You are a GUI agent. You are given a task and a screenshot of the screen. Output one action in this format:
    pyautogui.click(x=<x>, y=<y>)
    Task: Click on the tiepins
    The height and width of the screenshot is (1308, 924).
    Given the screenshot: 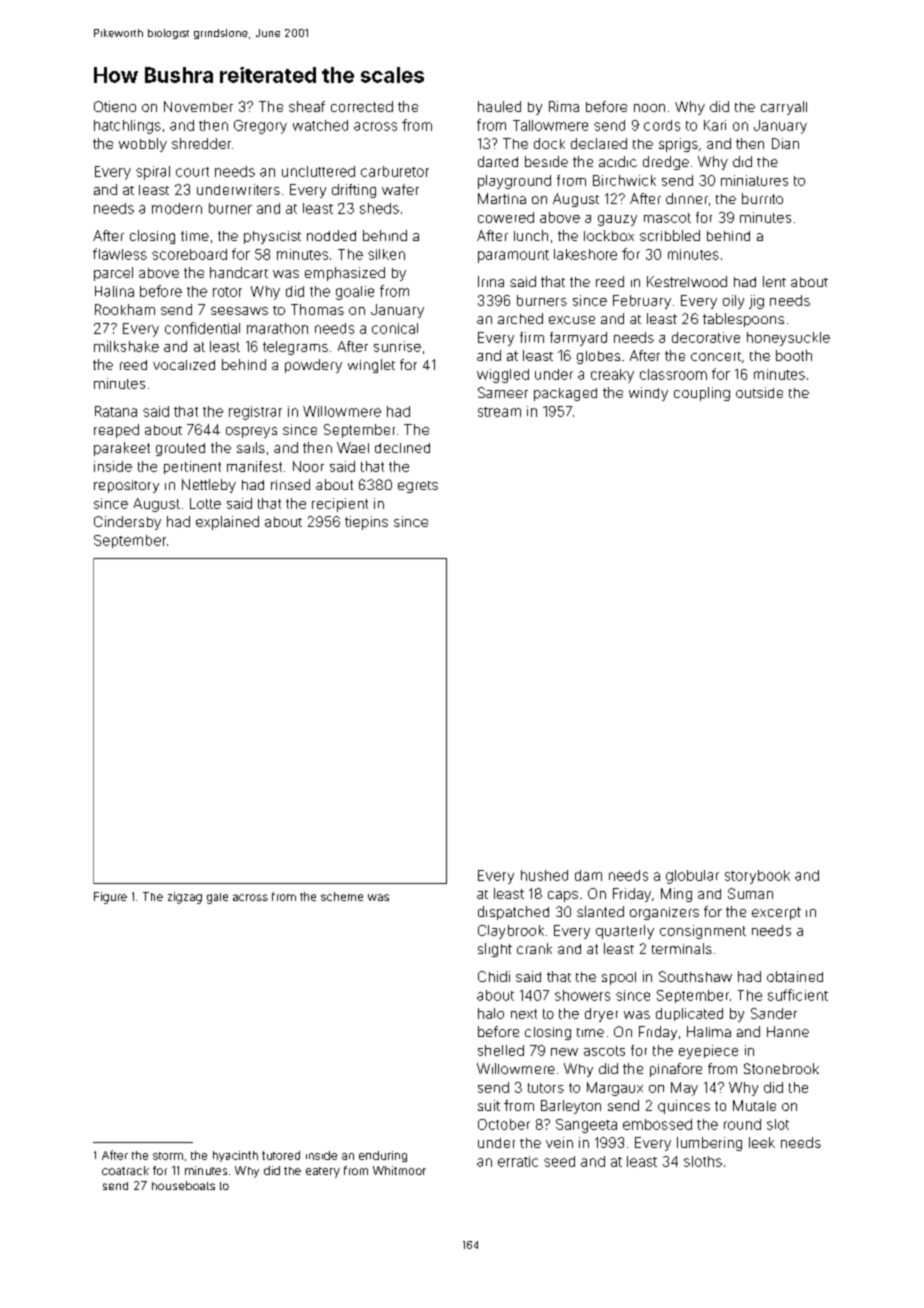 What is the action you would take?
    pyautogui.click(x=366, y=523)
